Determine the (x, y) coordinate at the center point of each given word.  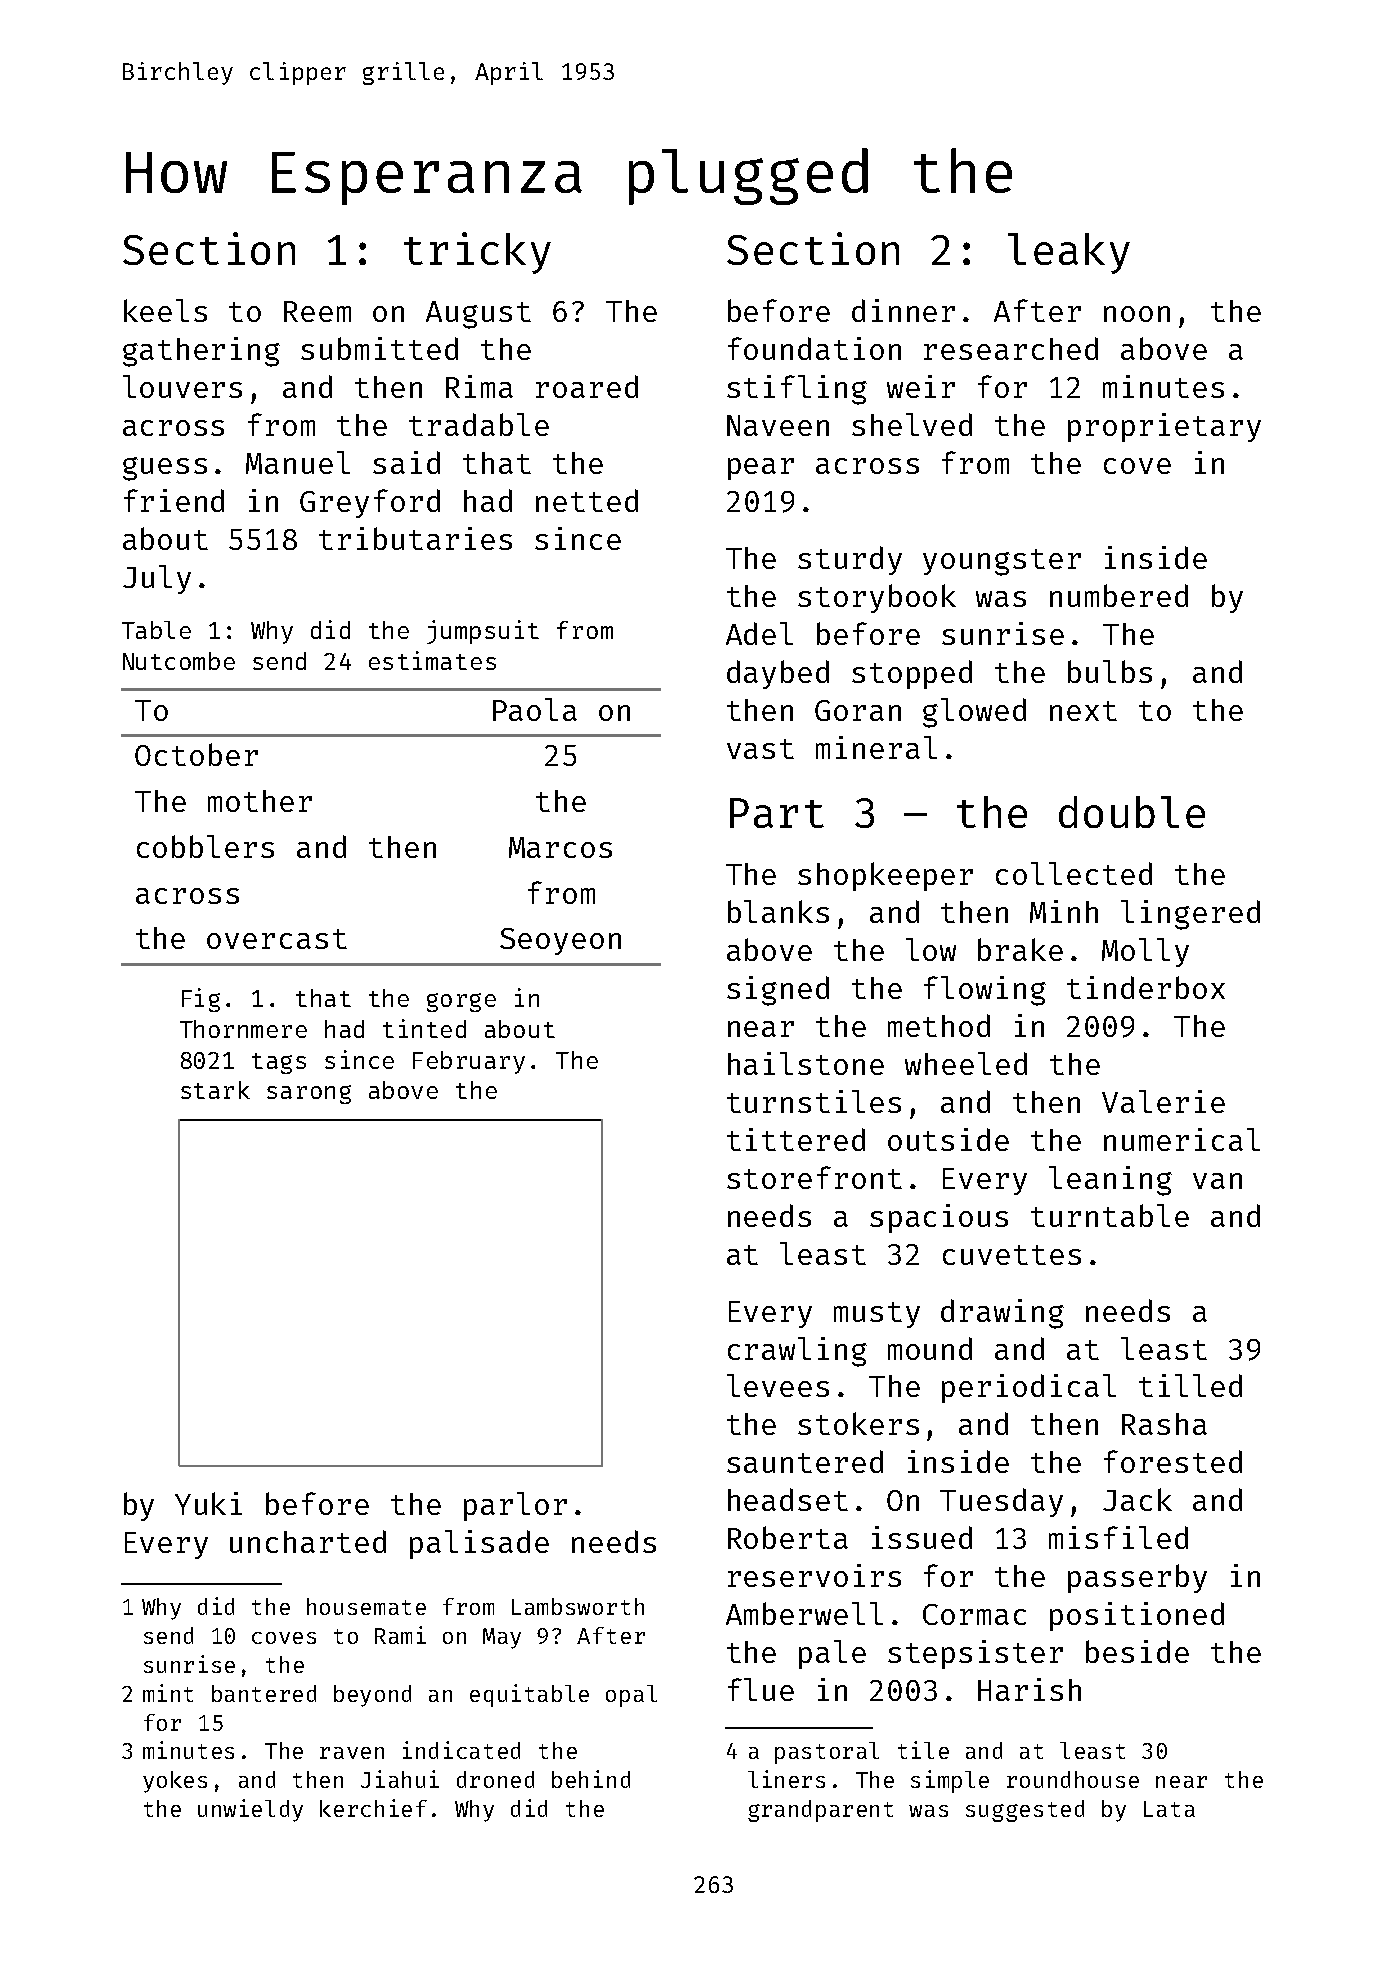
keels (165, 310)
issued (922, 1537)
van (1217, 1181)
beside (1137, 1651)
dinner (903, 310)
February (469, 1062)
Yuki (208, 1503)
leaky (1069, 253)
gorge (461, 1002)
